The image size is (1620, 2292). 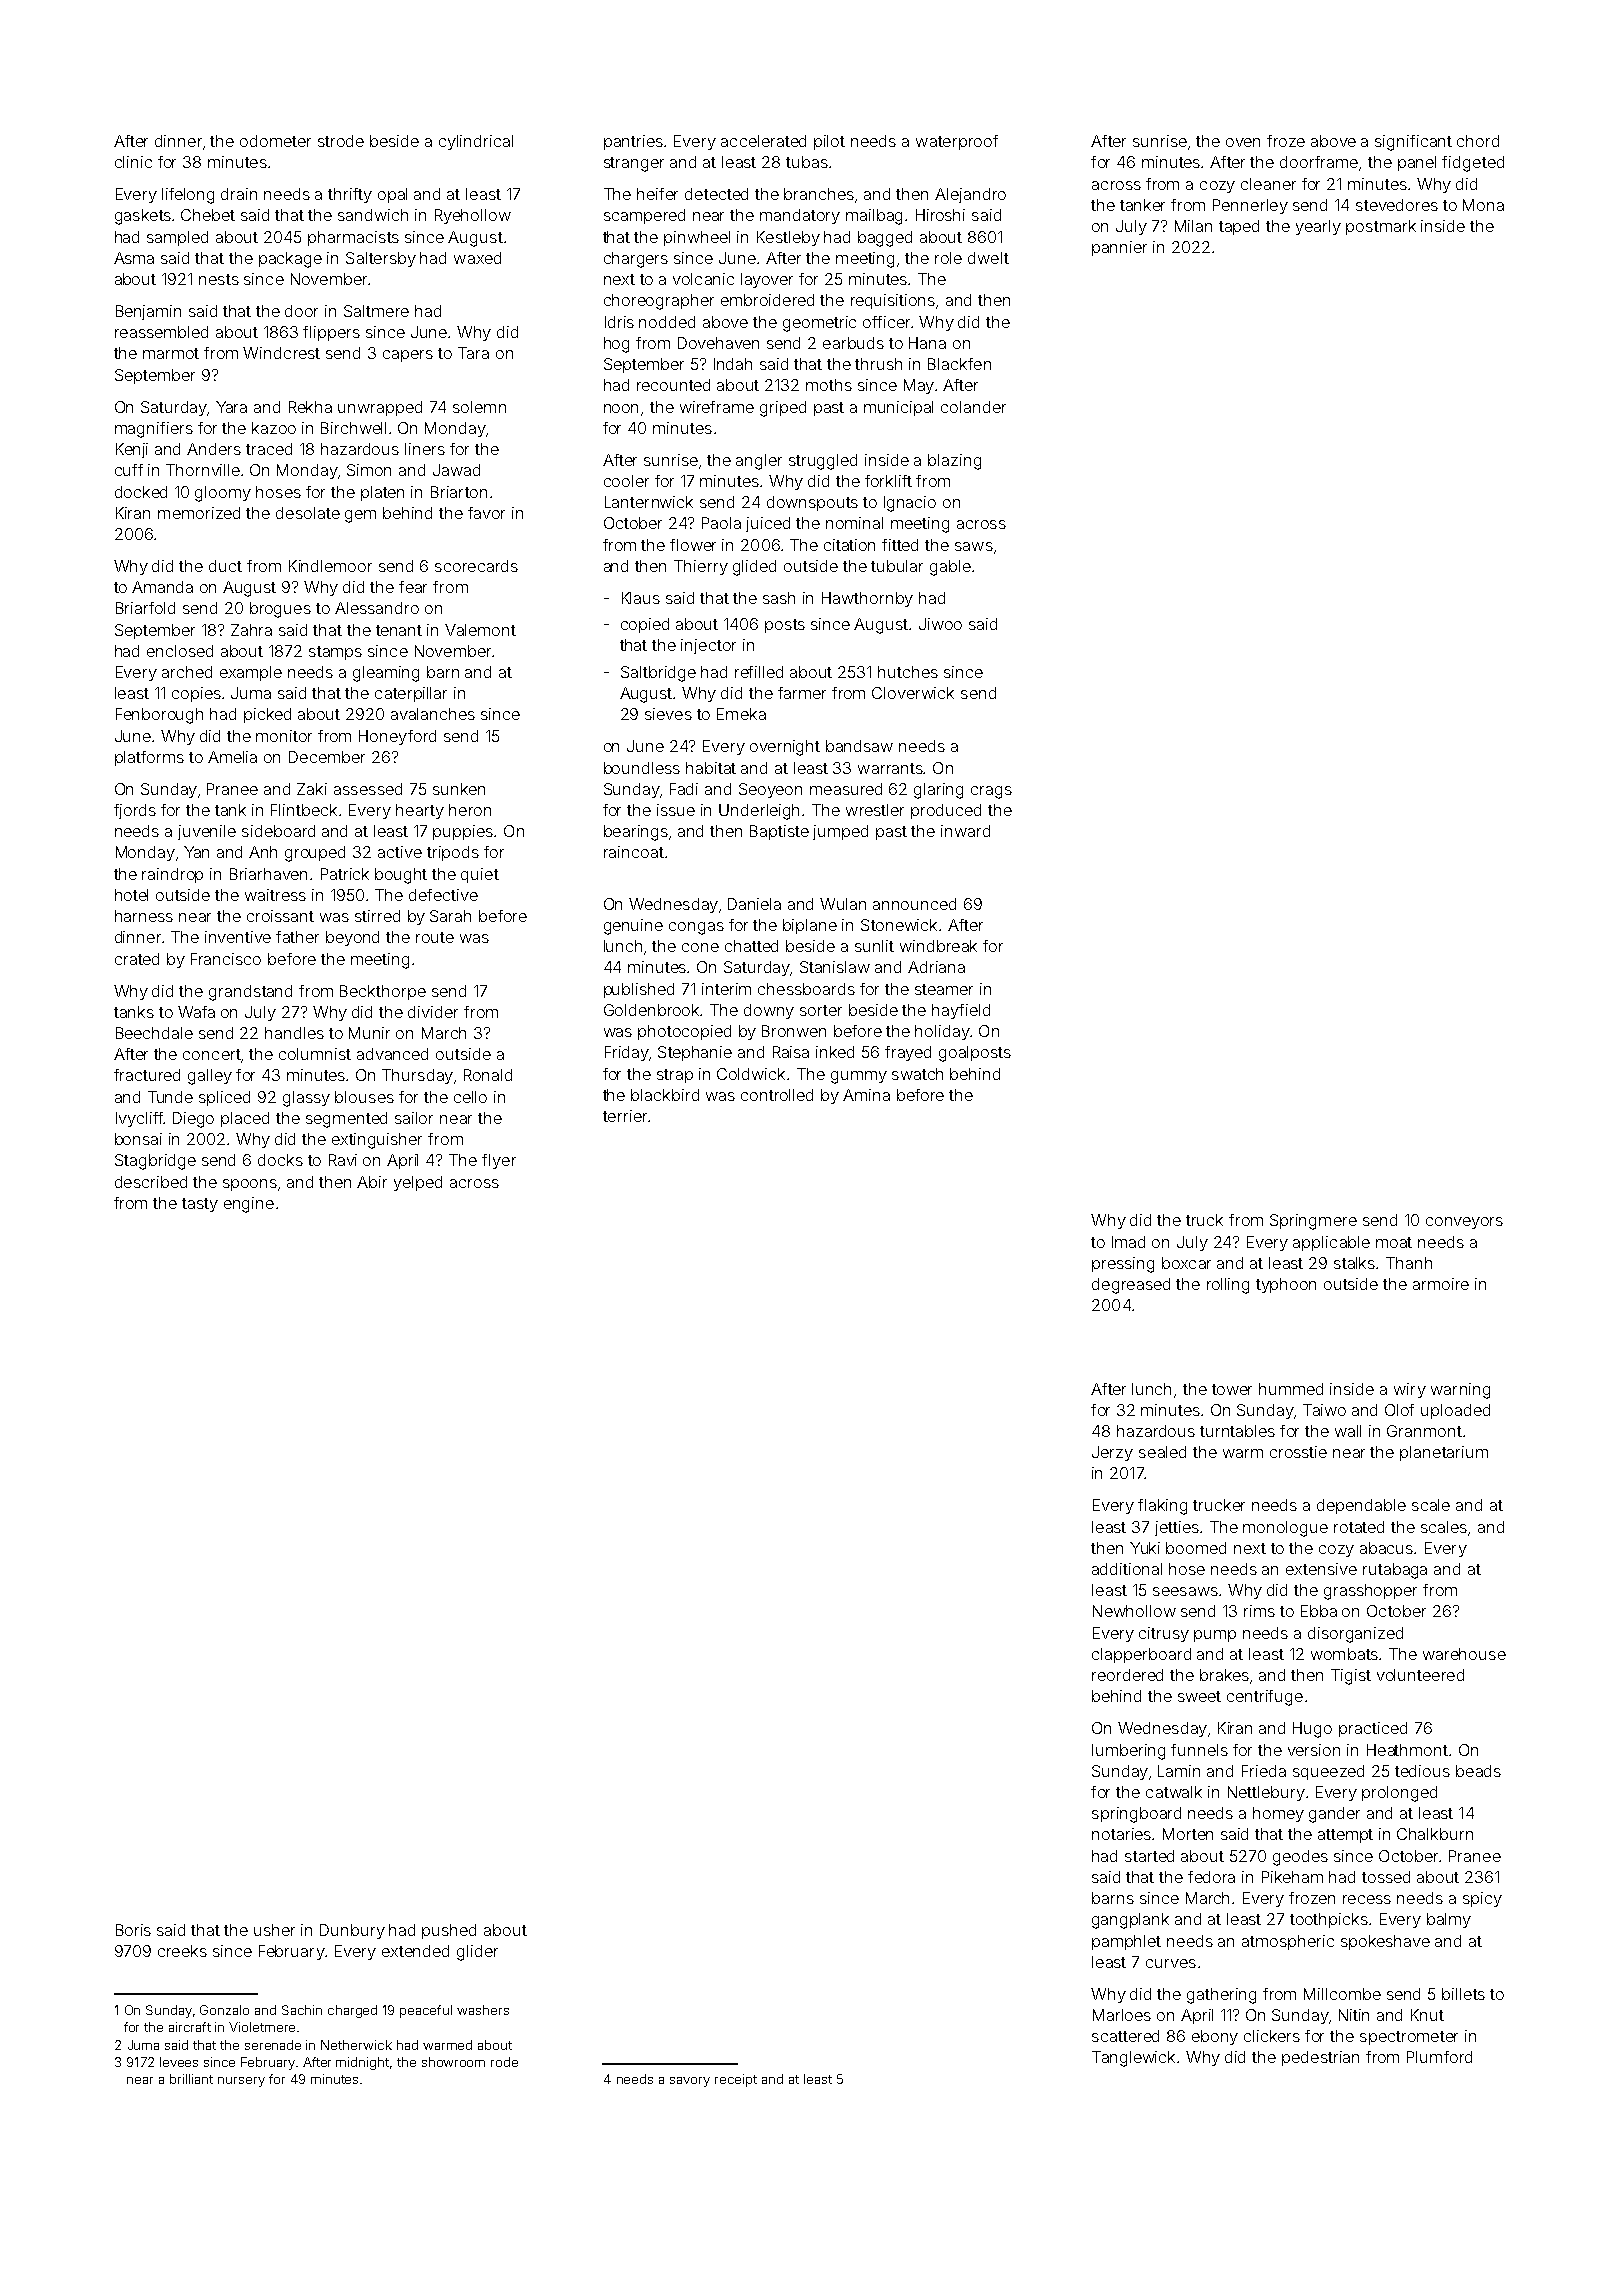 I want to click on usher, so click(x=274, y=1930).
